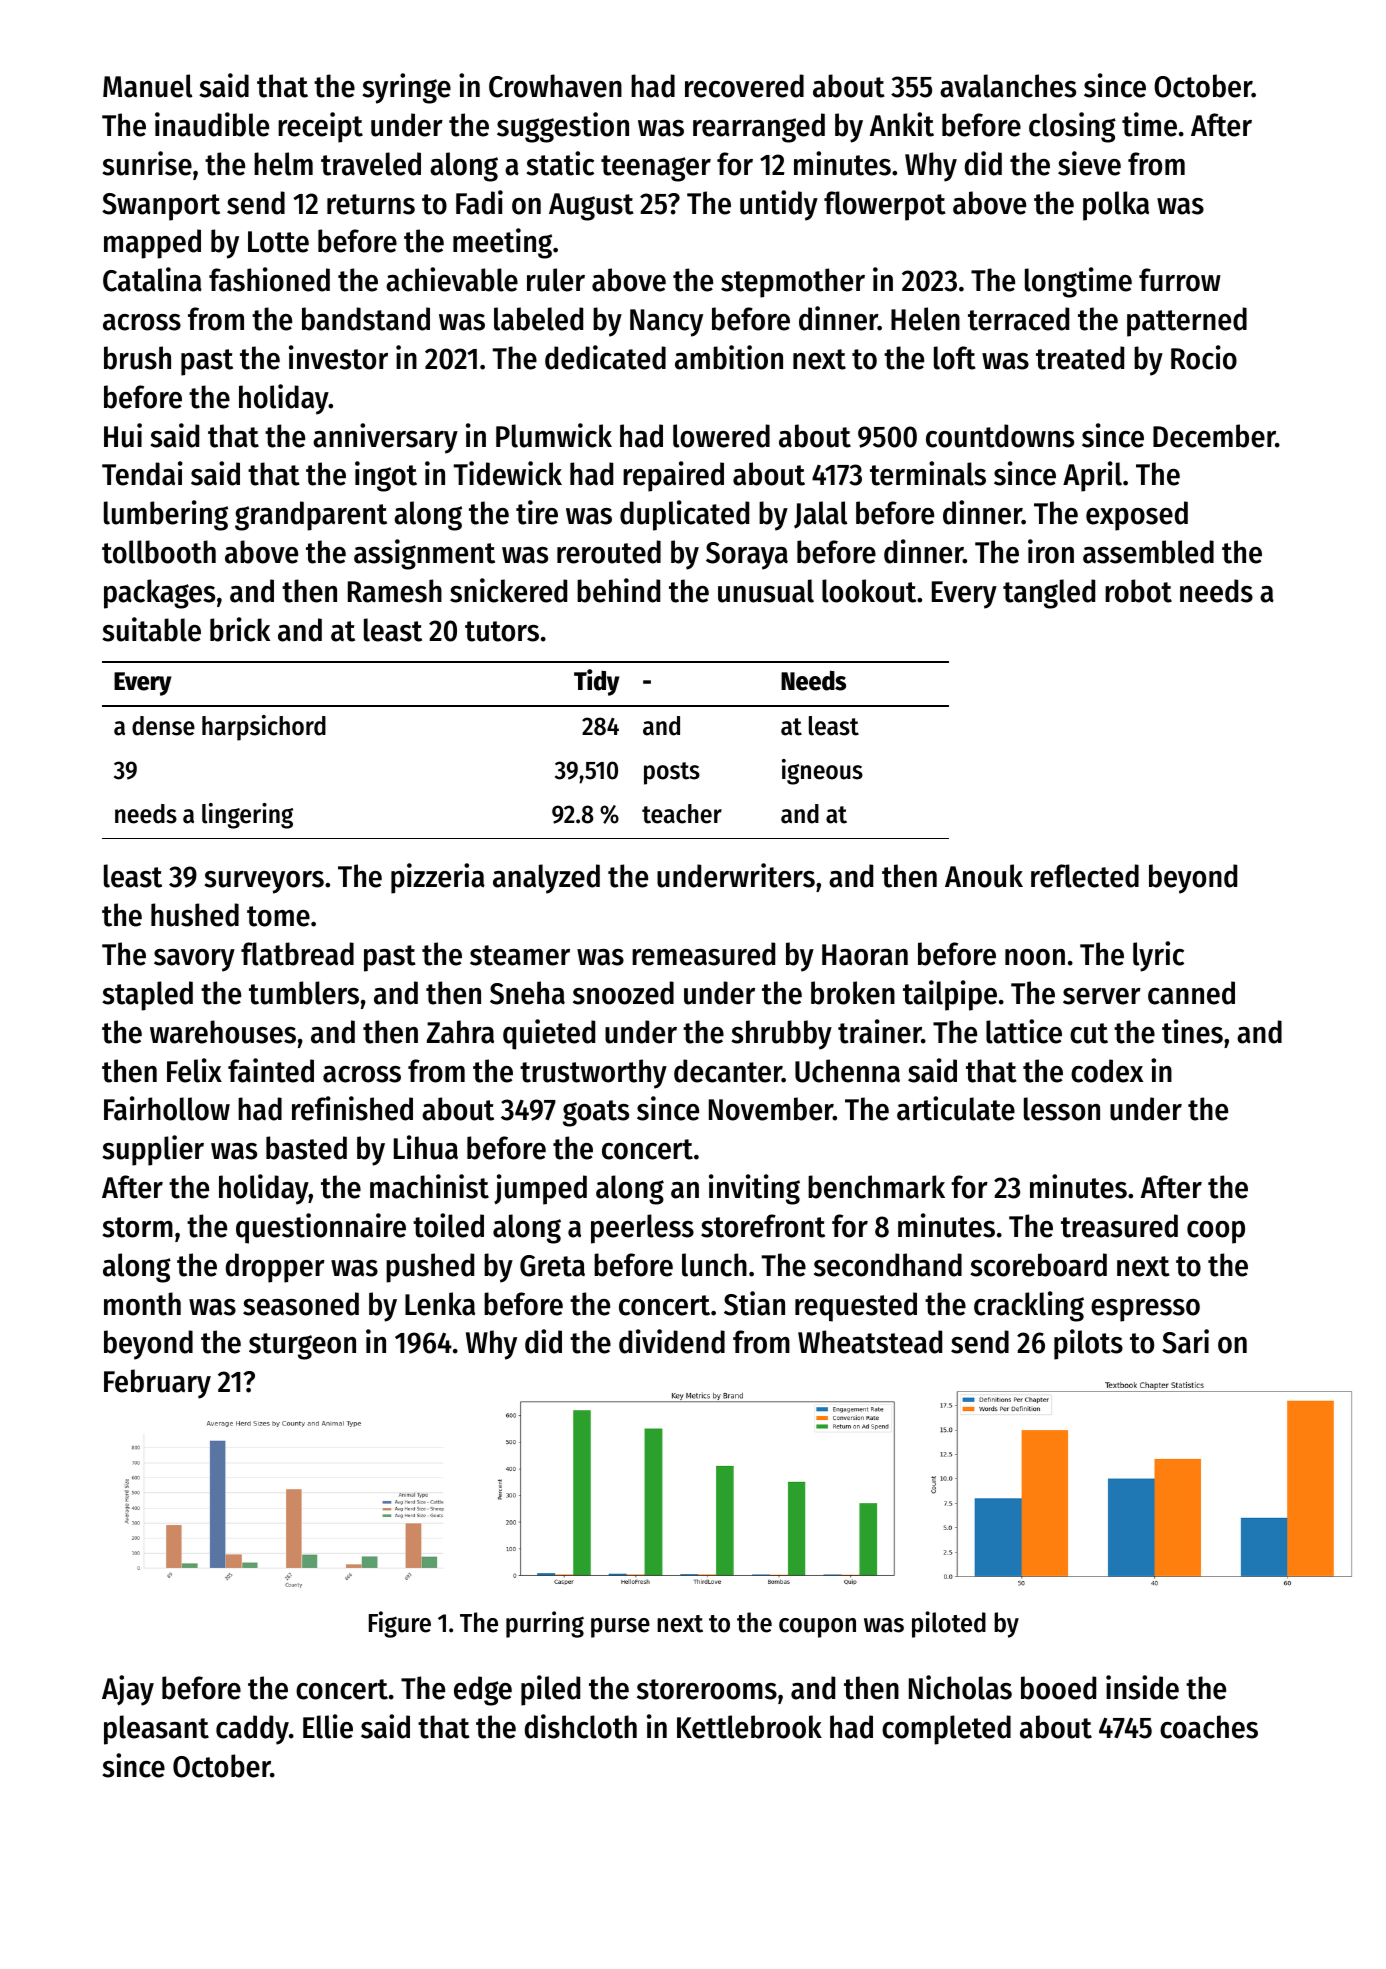 This image has width=1386, height=1969. I want to click on Ajay, so click(128, 1690).
